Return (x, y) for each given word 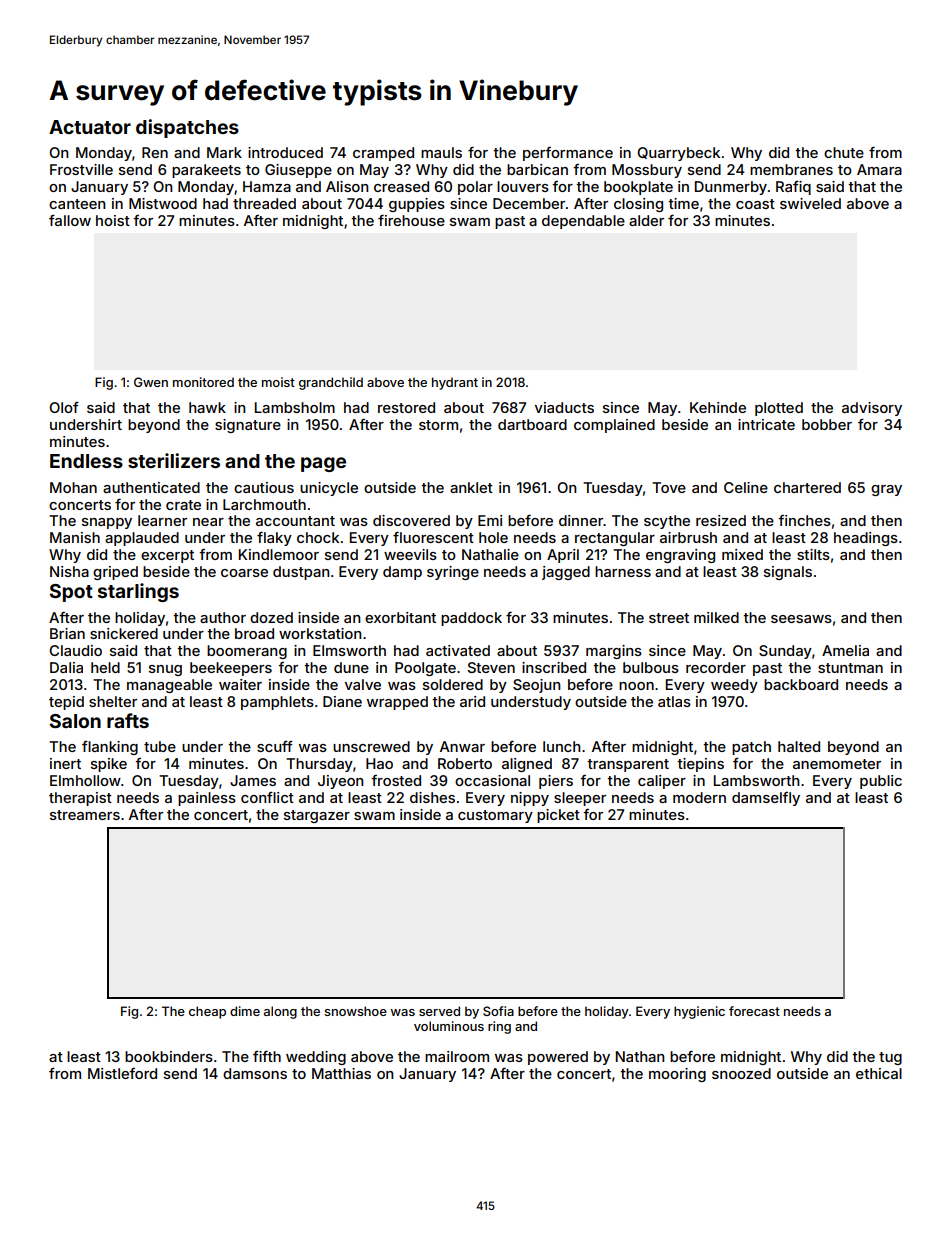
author (223, 617)
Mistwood (163, 203)
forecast (754, 1011)
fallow (70, 220)
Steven (491, 667)
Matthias (341, 1073)
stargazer (317, 816)
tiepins (700, 765)
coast (755, 204)
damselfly (766, 799)
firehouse (411, 220)
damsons (255, 1073)
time (683, 203)
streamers (85, 815)
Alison (347, 186)
